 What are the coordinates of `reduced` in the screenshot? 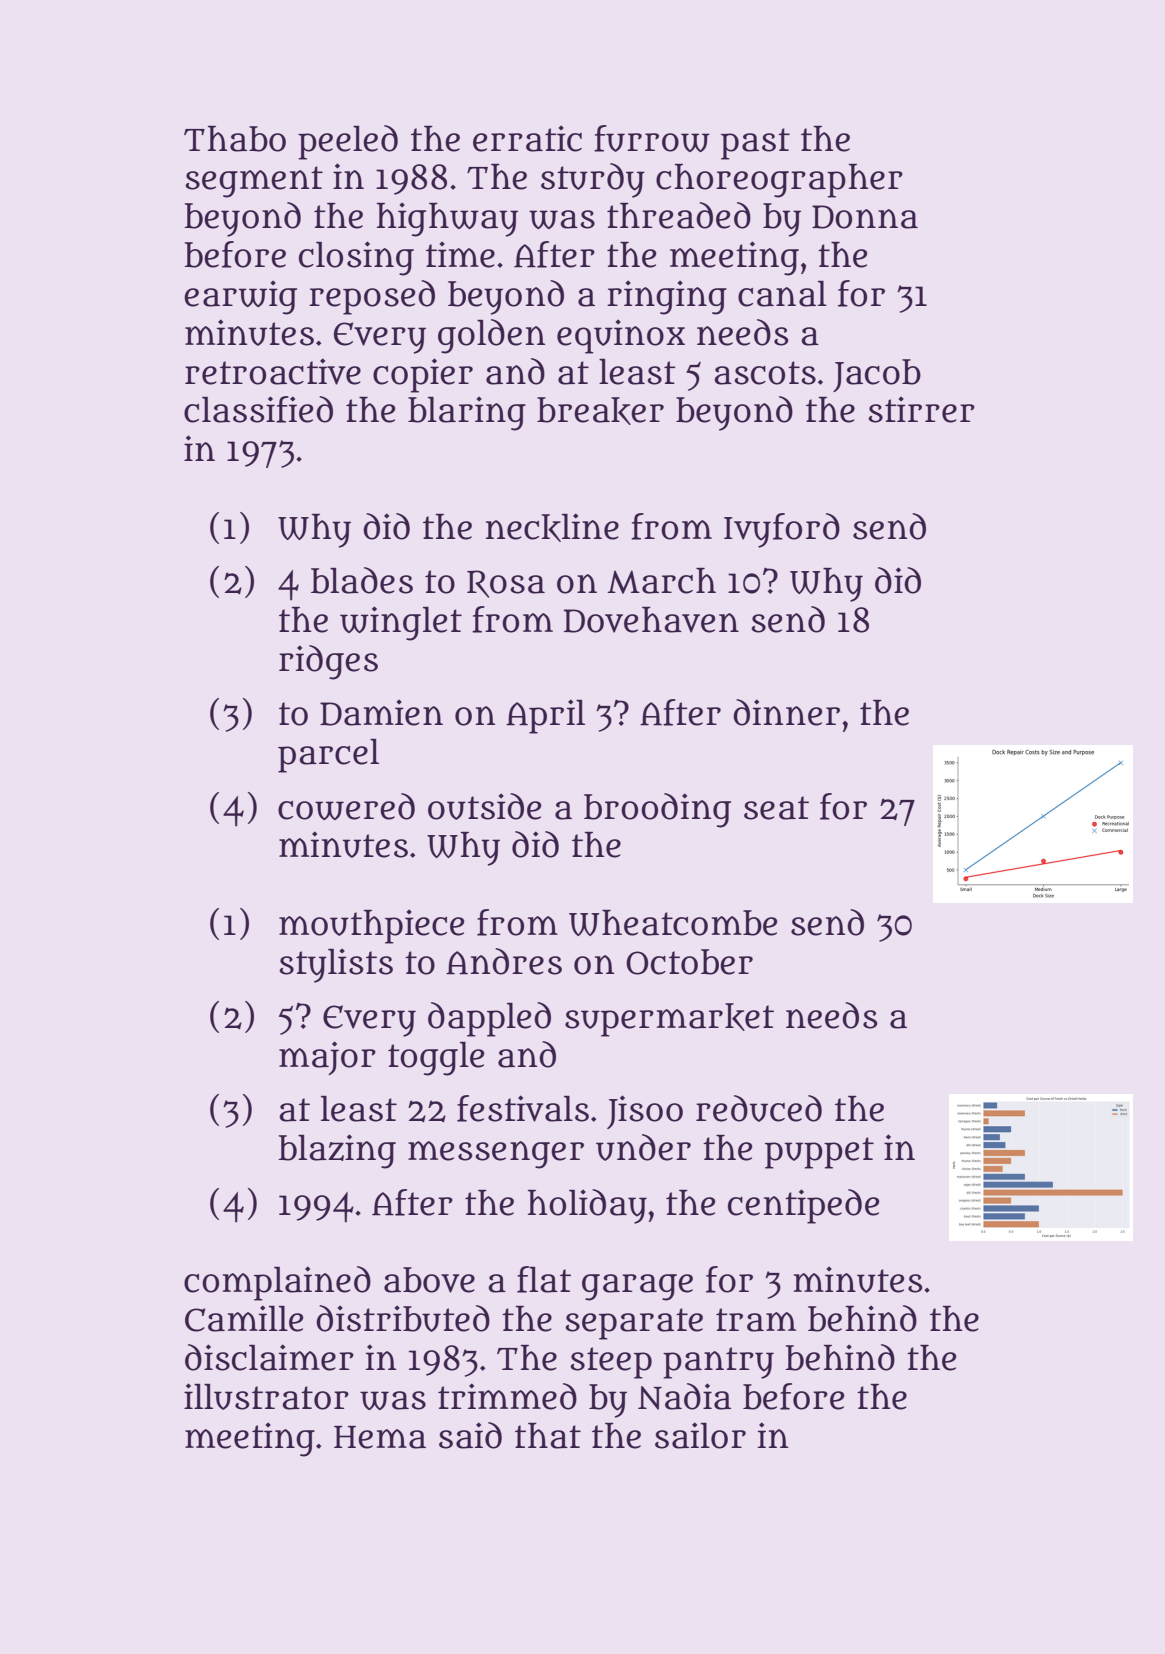 It's located at (759, 1108).
